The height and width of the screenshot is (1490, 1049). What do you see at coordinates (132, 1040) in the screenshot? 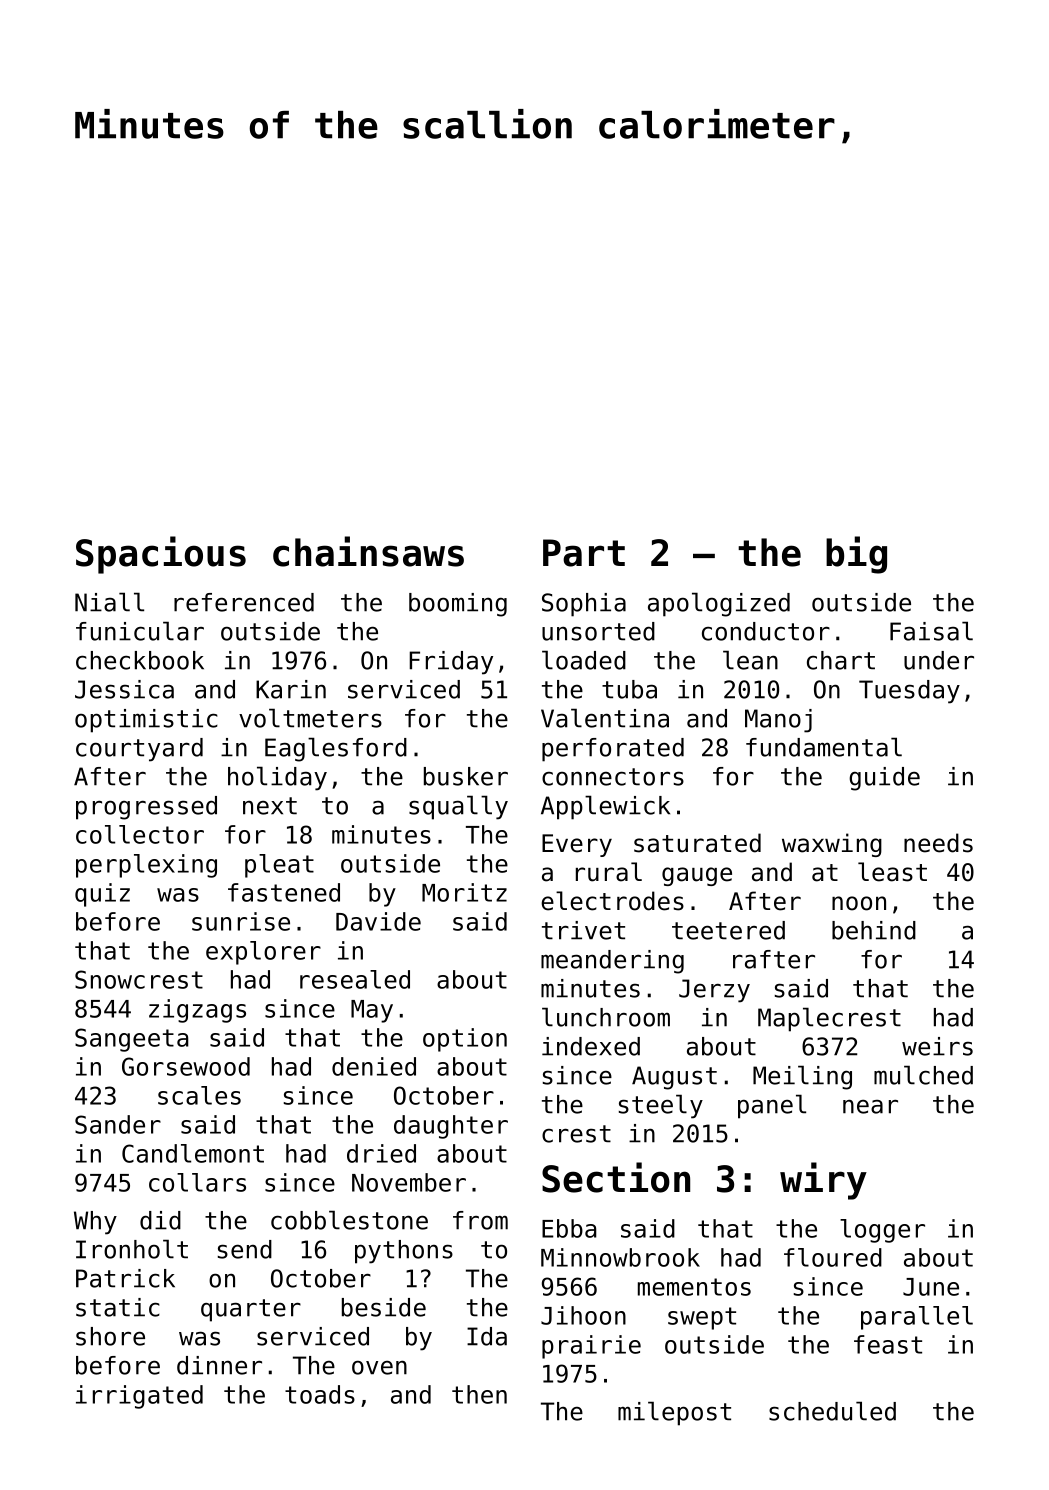
I see `Sangeeta` at bounding box center [132, 1040].
